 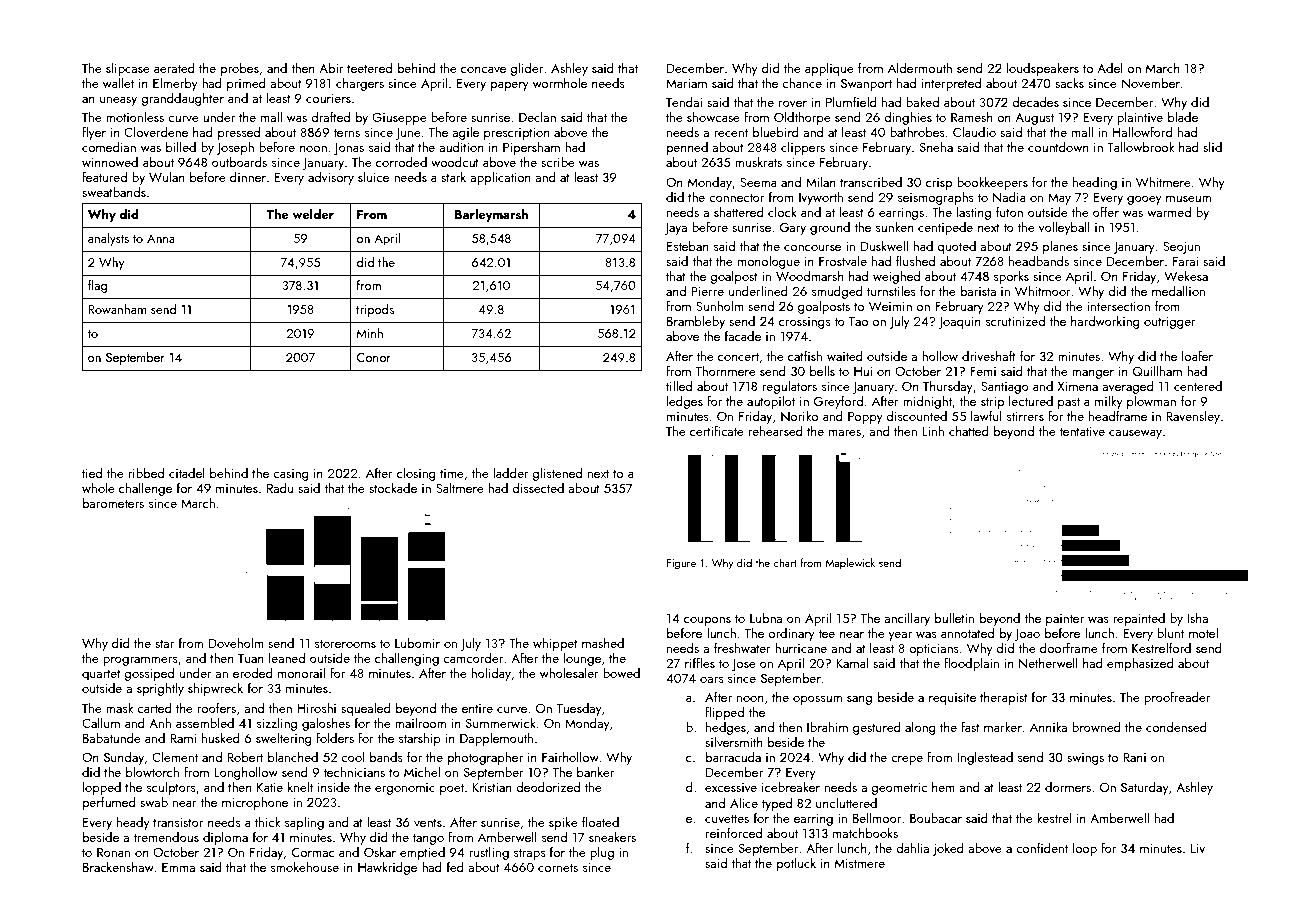 What do you see at coordinates (985, 758) in the screenshot?
I see `Inglestead` at bounding box center [985, 758].
